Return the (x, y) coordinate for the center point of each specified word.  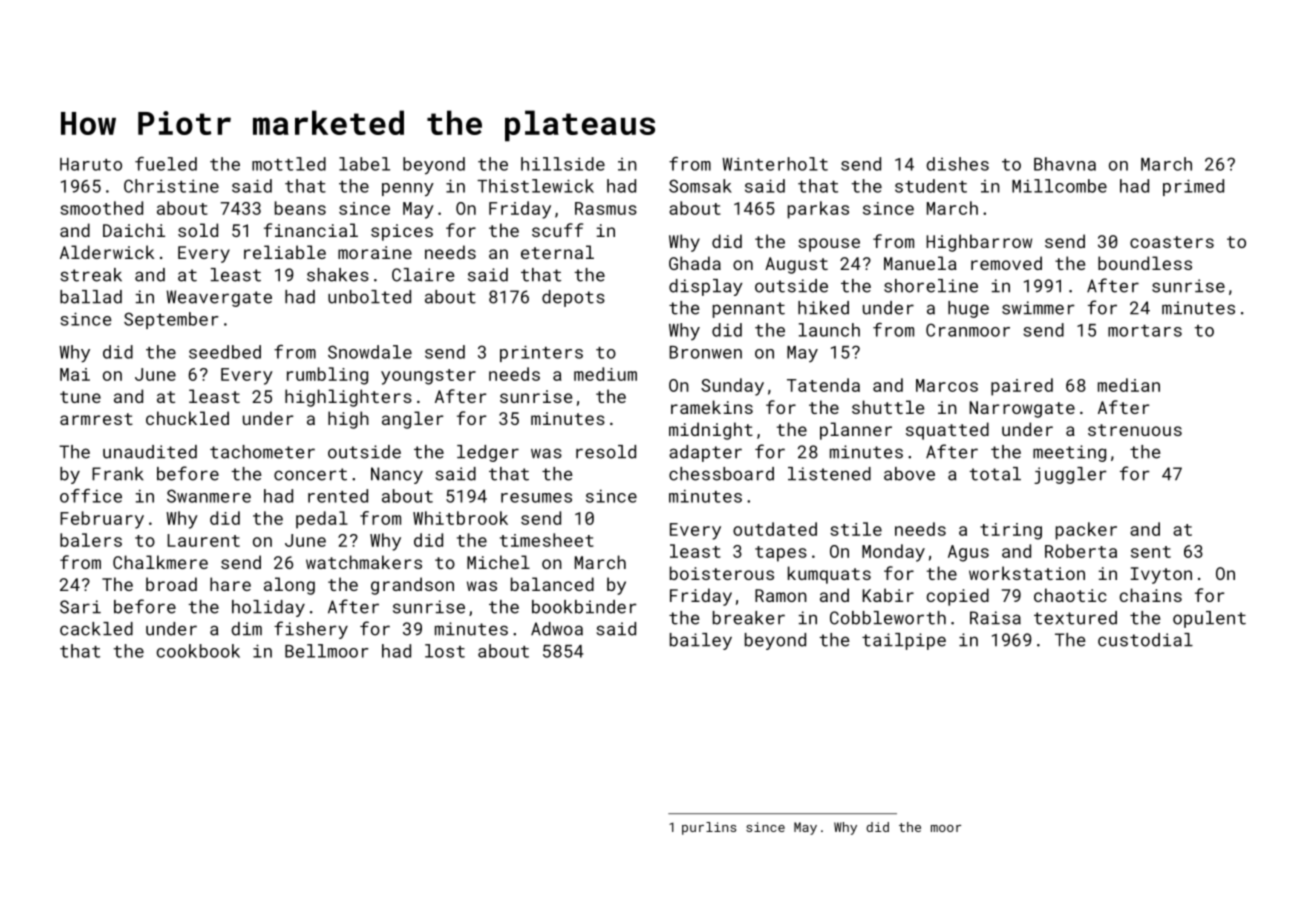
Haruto (91, 164)
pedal (322, 520)
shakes (338, 275)
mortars (1145, 331)
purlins (709, 828)
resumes (536, 498)
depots (573, 298)
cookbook (198, 651)
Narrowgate (1022, 409)
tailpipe (904, 641)
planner (856, 431)
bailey (701, 641)
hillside (563, 164)
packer (1086, 531)
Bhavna (1065, 164)
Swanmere (209, 496)
